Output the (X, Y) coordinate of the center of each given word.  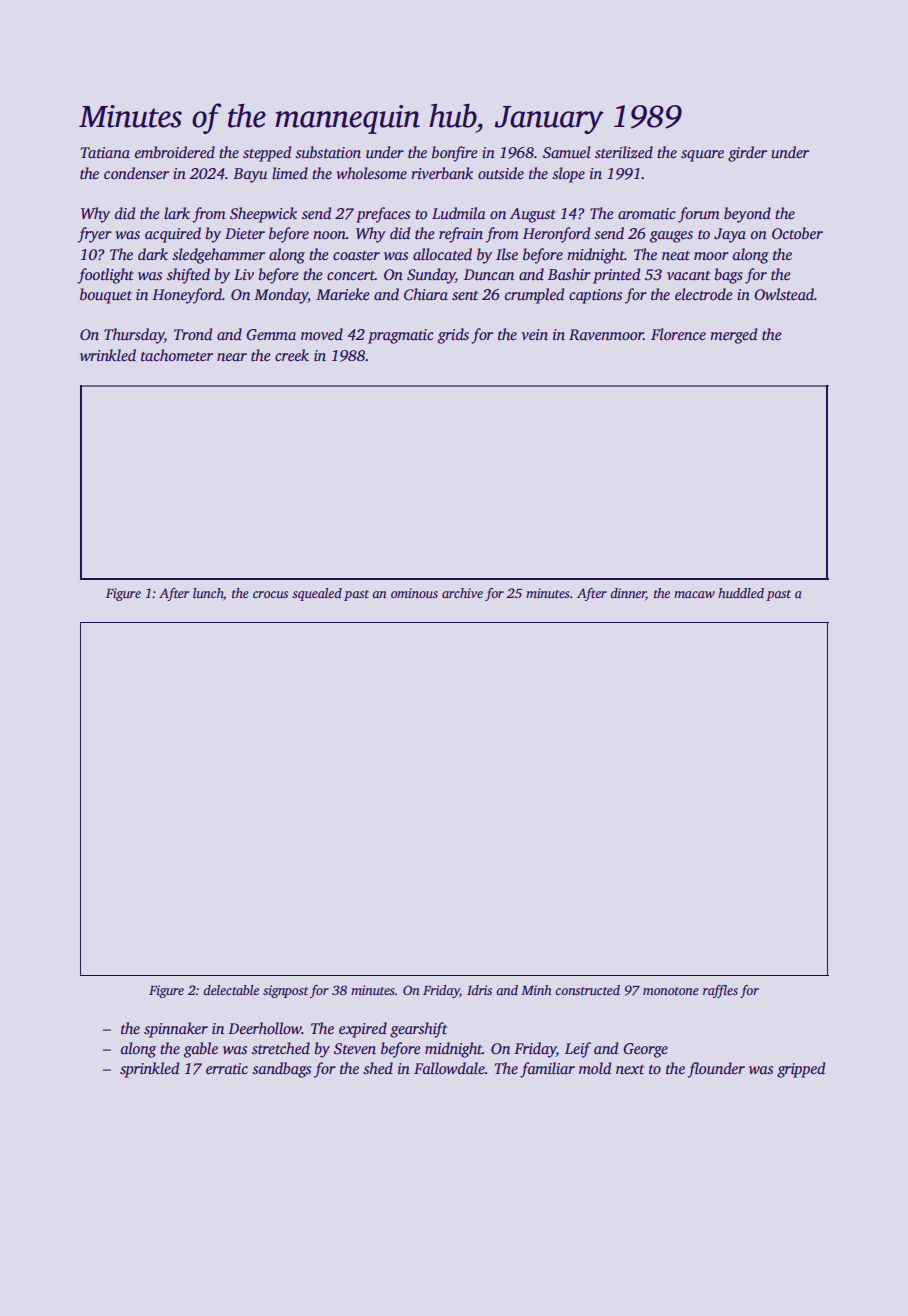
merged (733, 336)
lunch (208, 593)
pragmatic (401, 336)
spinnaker (176, 1030)
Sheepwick (263, 215)
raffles (720, 991)
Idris (479, 990)
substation (328, 152)
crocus (270, 594)
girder (747, 154)
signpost (285, 991)
